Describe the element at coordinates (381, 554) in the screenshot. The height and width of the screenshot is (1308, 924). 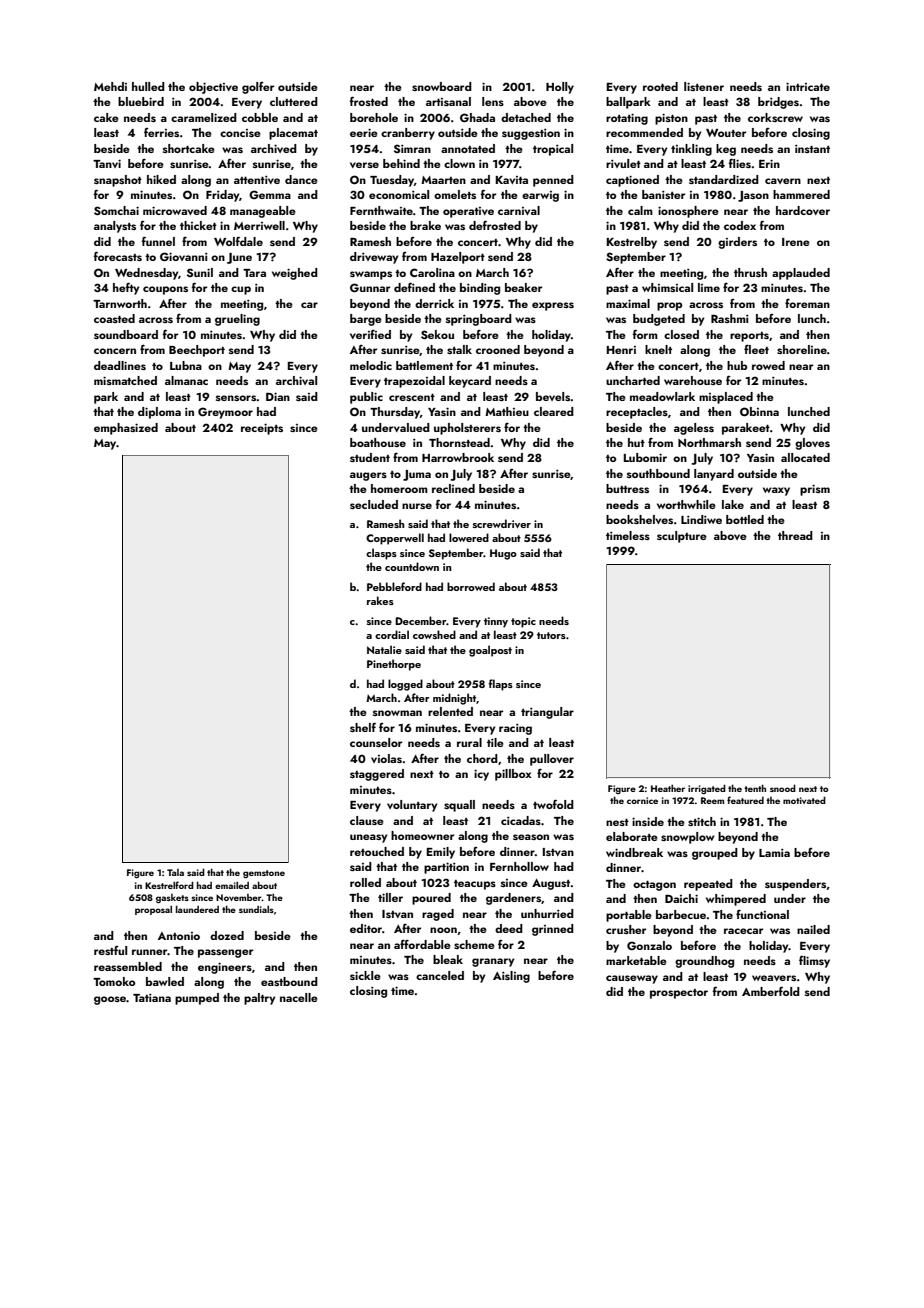
I see `clasps` at that location.
